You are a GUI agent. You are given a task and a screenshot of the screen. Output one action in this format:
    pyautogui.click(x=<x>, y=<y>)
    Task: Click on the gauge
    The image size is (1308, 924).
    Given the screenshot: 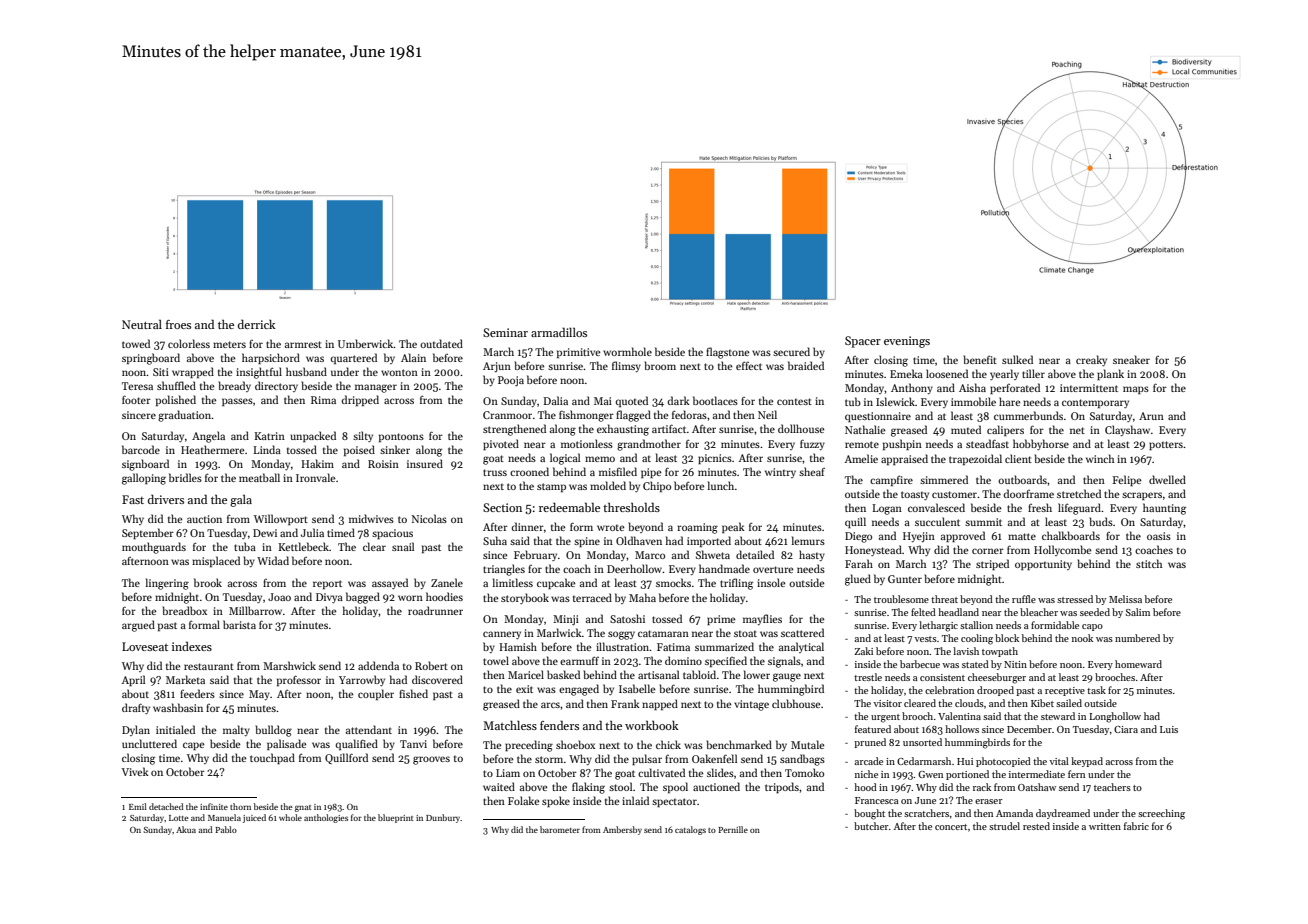 What is the action you would take?
    pyautogui.click(x=787, y=677)
